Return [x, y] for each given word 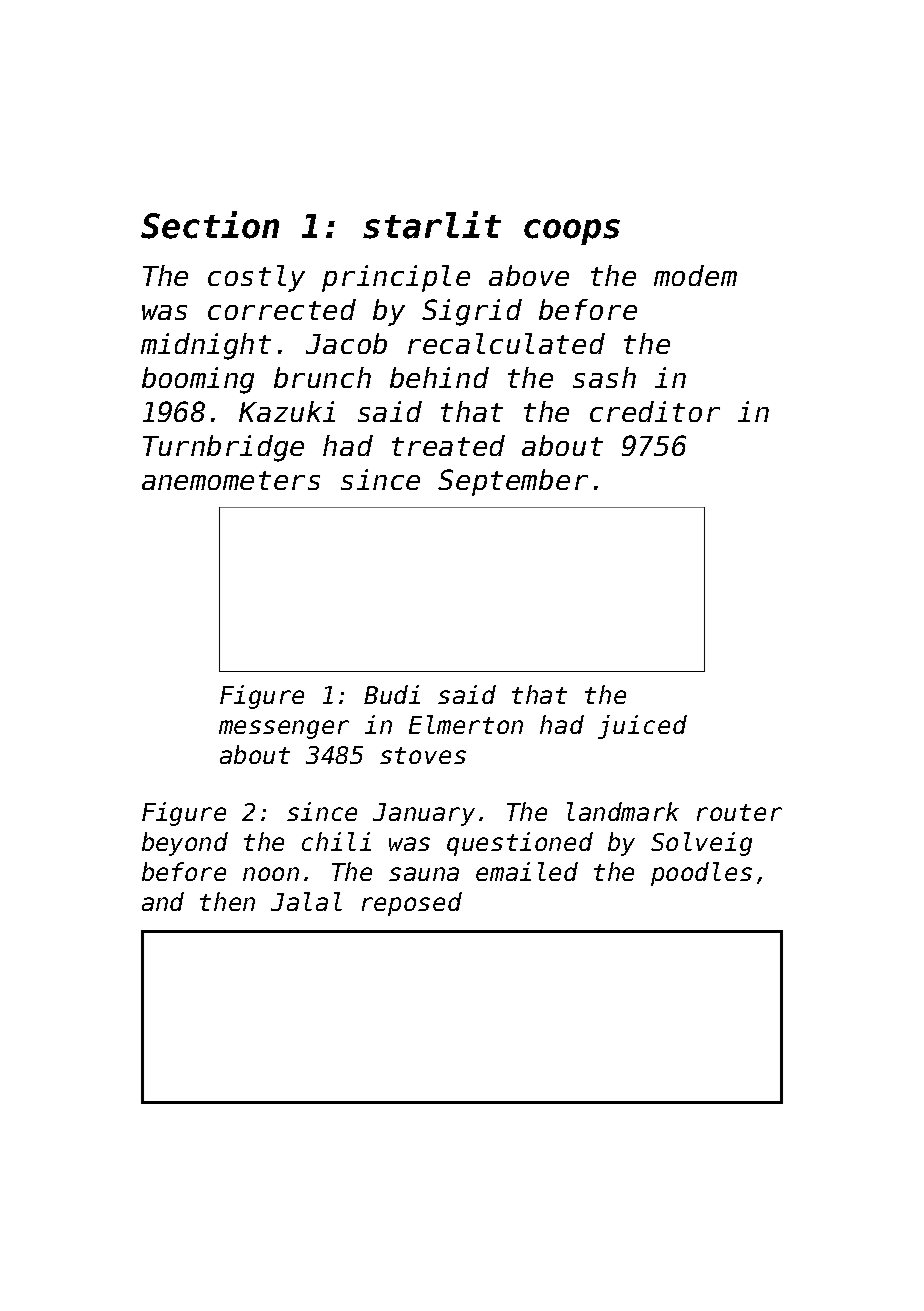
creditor [655, 411]
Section [210, 225]
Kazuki [287, 411]
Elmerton [466, 724]
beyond [185, 844]
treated [448, 445]
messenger [284, 729]
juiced [642, 727]
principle [396, 278]
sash [604, 377]
